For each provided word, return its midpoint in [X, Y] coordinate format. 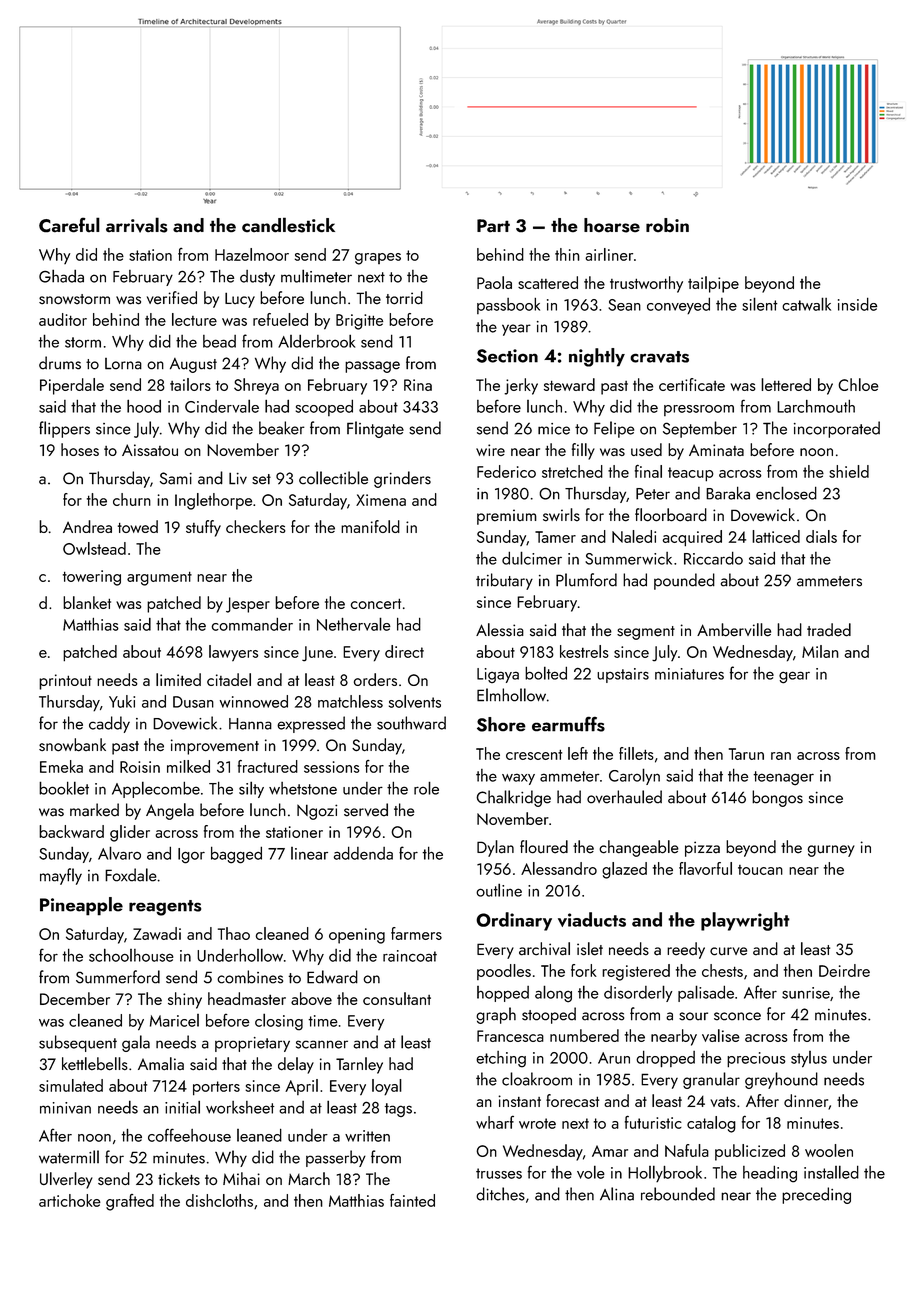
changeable [639, 848]
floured [544, 847]
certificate [692, 384]
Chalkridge [513, 798]
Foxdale [131, 875]
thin [567, 254]
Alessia [500, 630]
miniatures [689, 674]
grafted [130, 1202]
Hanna [250, 724]
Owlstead [94, 548]
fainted [412, 1200]
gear [794, 677]
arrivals [137, 225]
